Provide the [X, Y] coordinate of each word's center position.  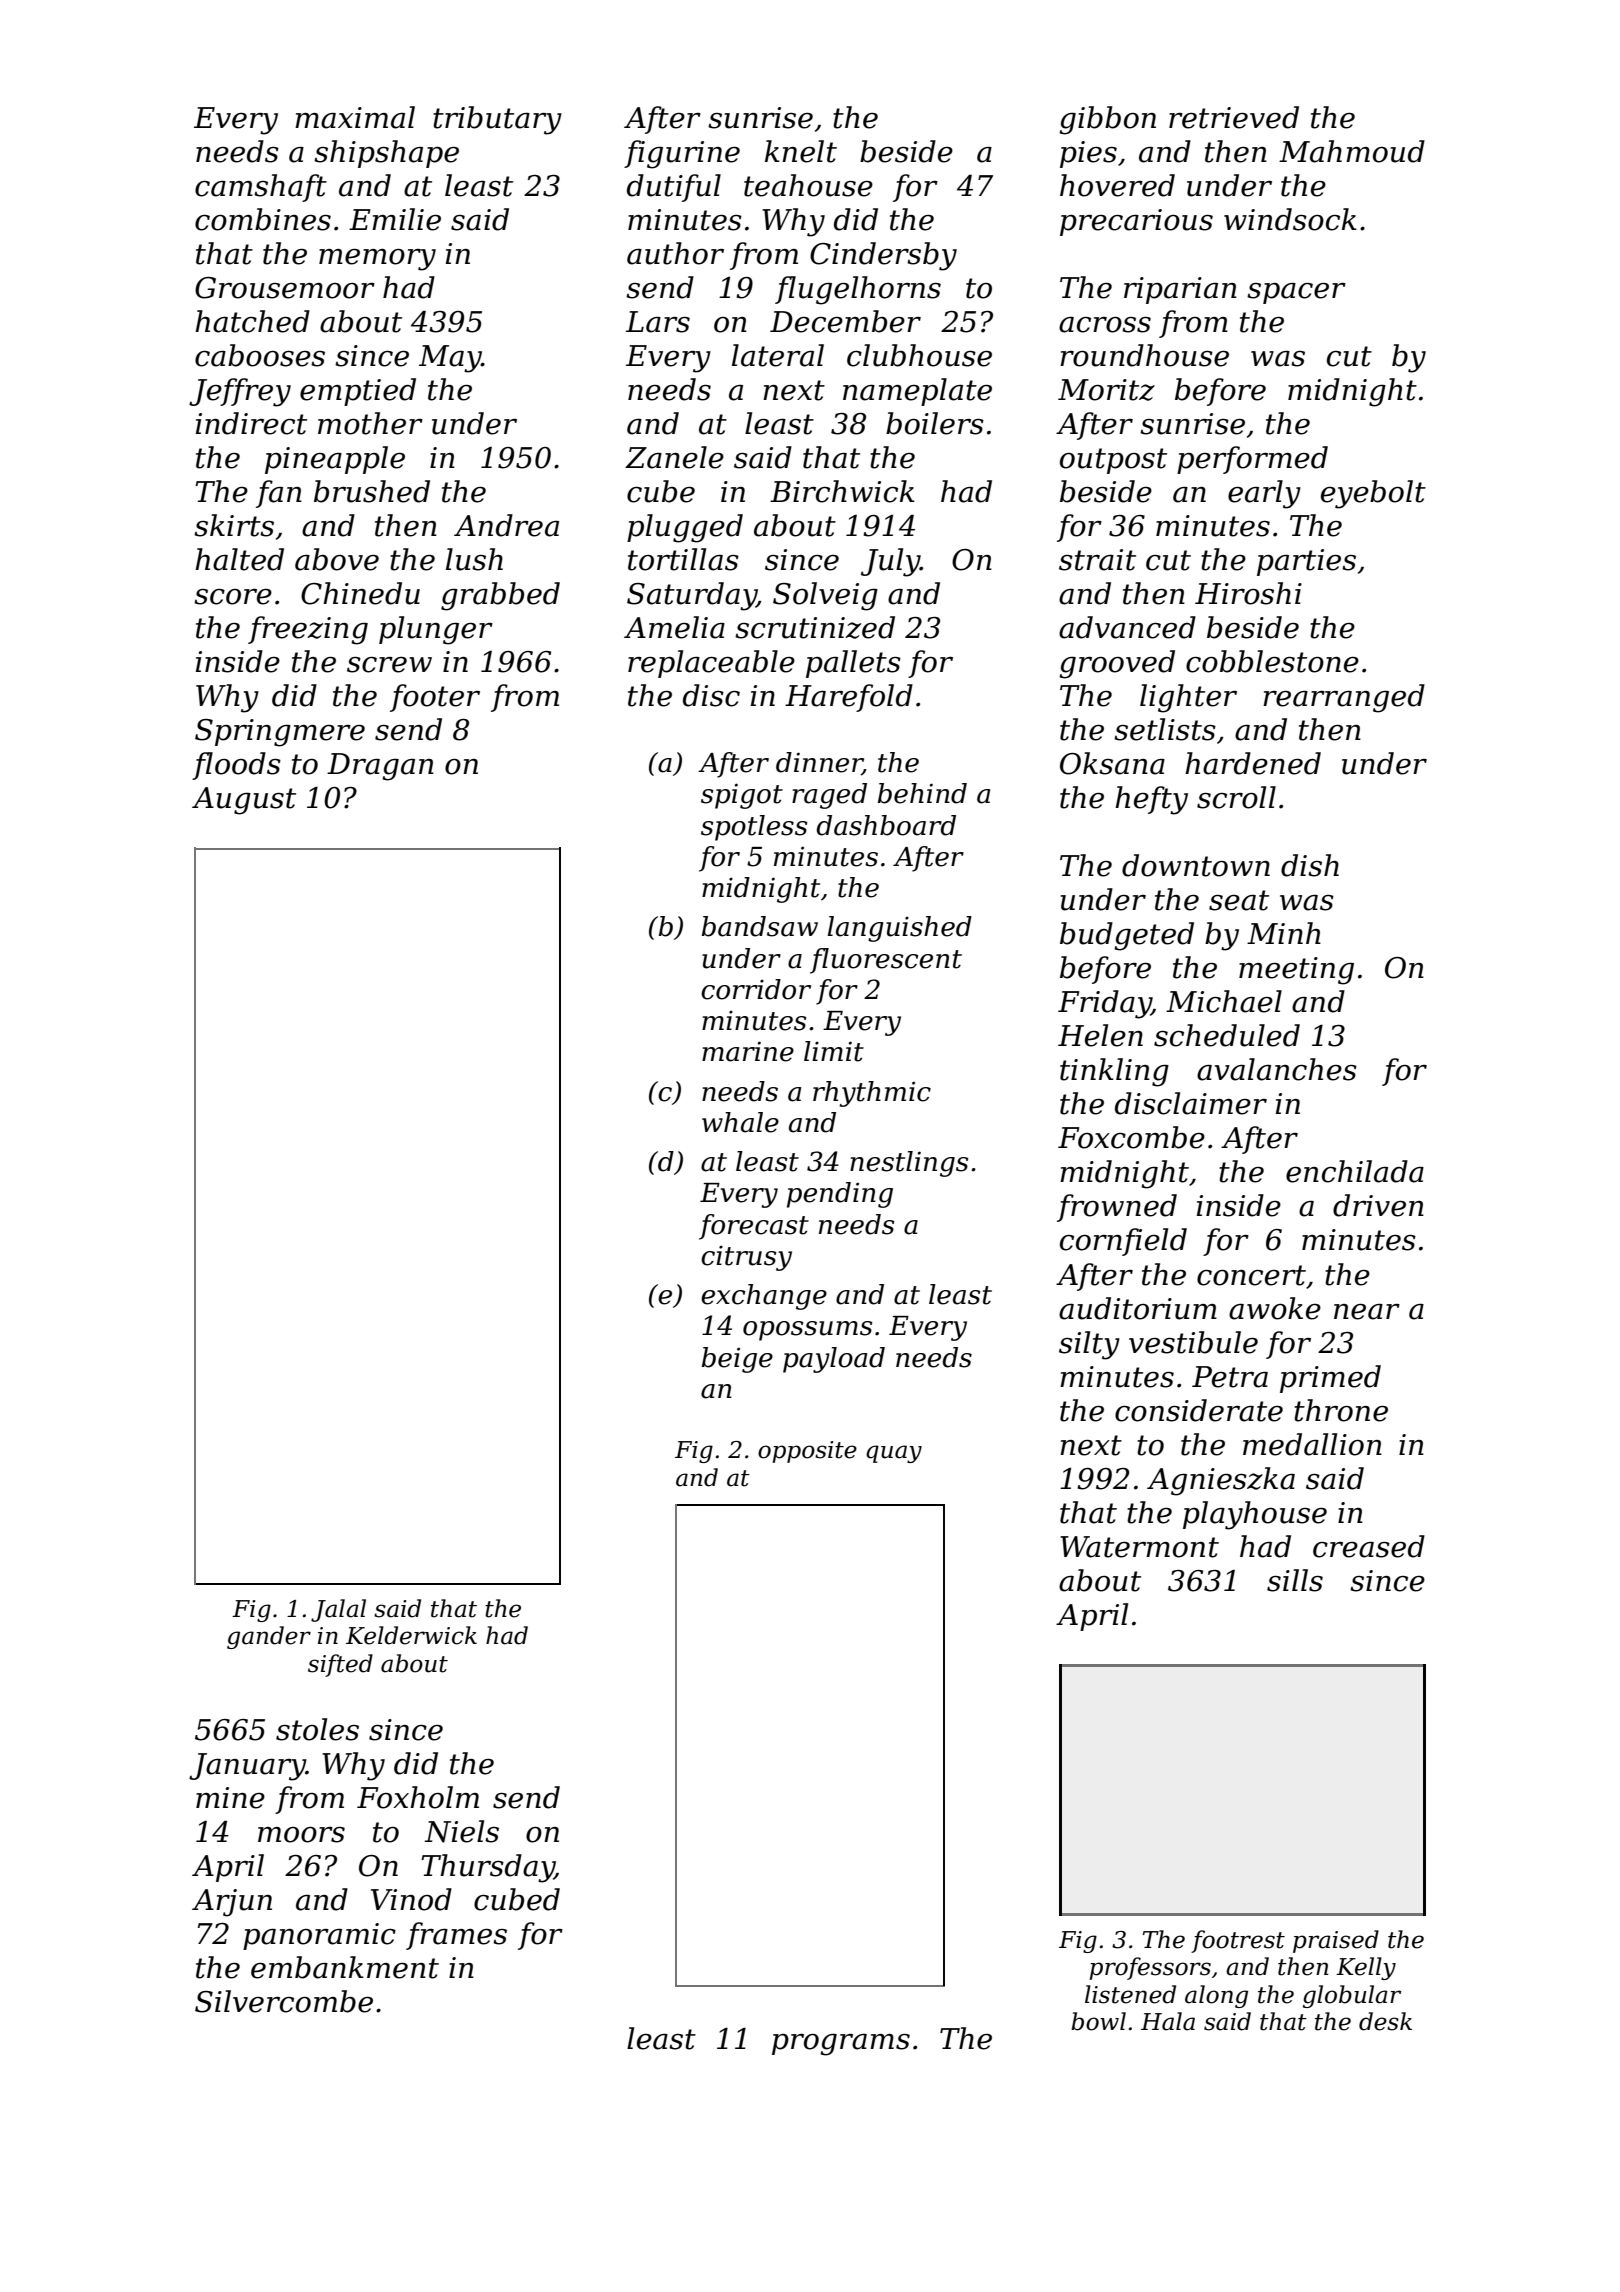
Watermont [1139, 1547]
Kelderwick [411, 1635]
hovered [1117, 185]
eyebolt [1373, 494]
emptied [358, 392]
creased [1369, 1546]
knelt [801, 151]
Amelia [674, 627]
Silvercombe [284, 2001]
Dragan [380, 767]
